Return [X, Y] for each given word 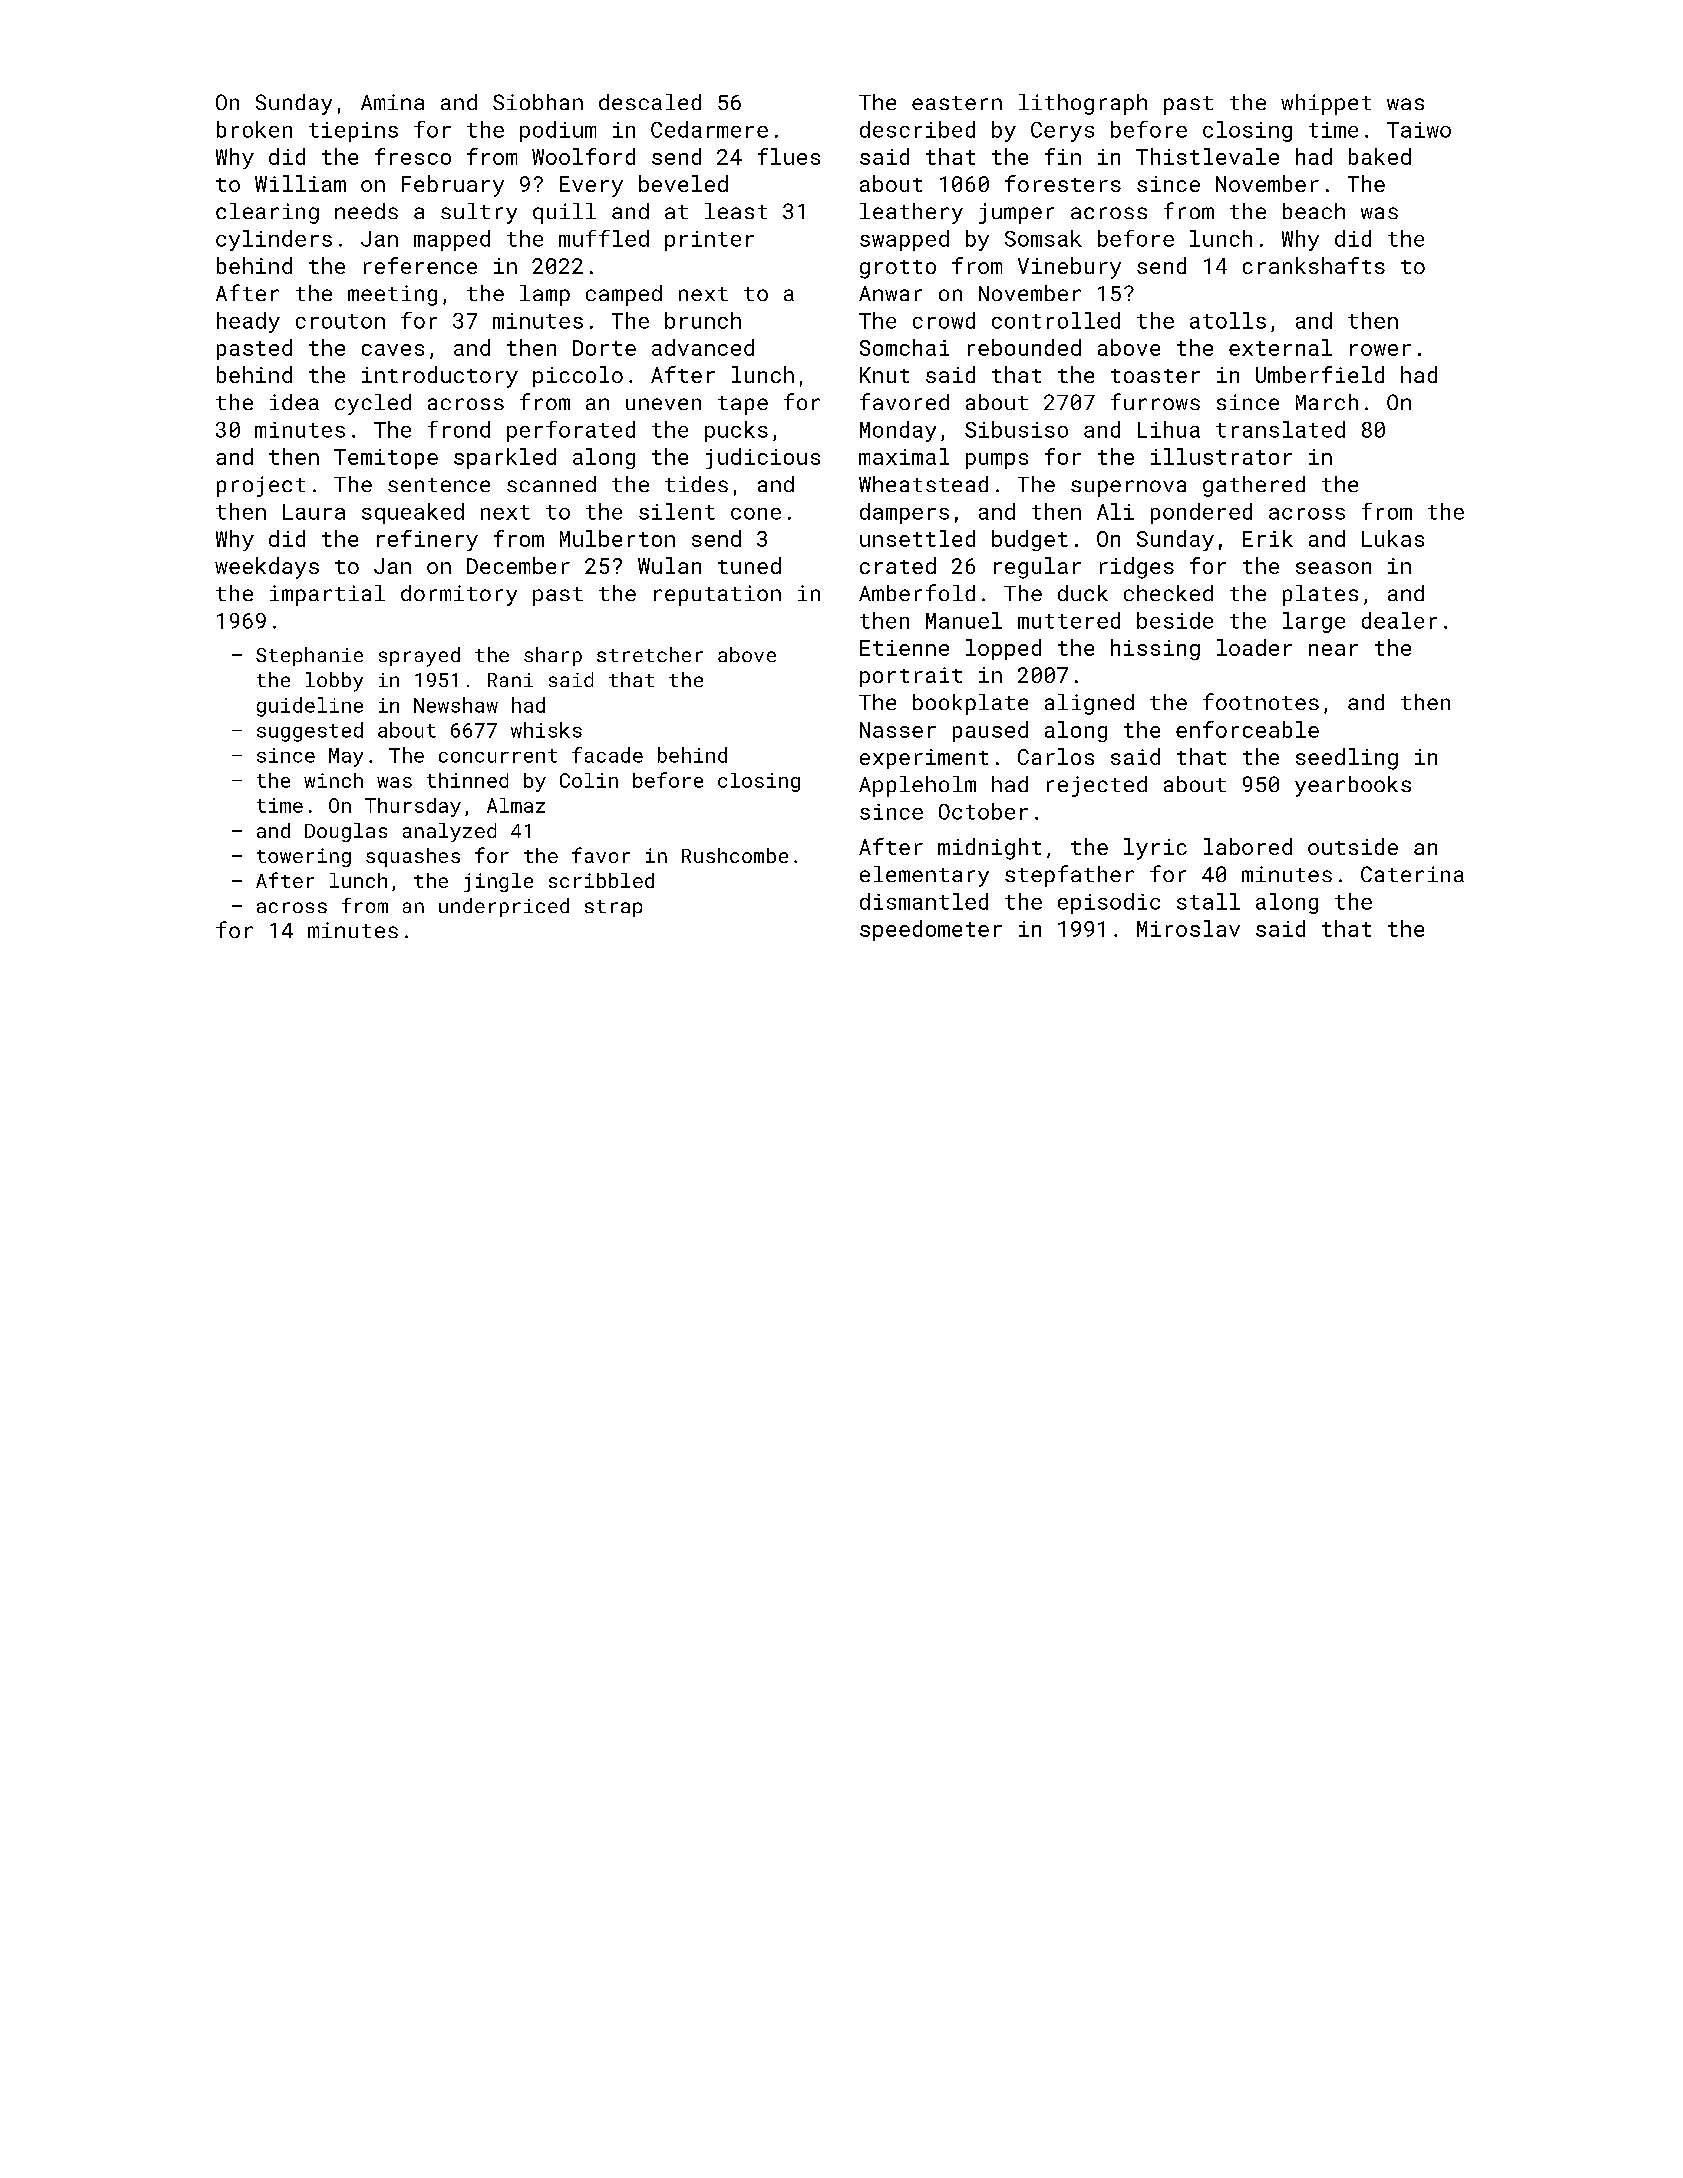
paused [990, 731]
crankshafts [1314, 265]
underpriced [504, 907]
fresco [413, 156]
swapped [904, 240]
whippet [1326, 104]
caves [393, 350]
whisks [546, 730]
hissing [1155, 649]
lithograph [1083, 104]
